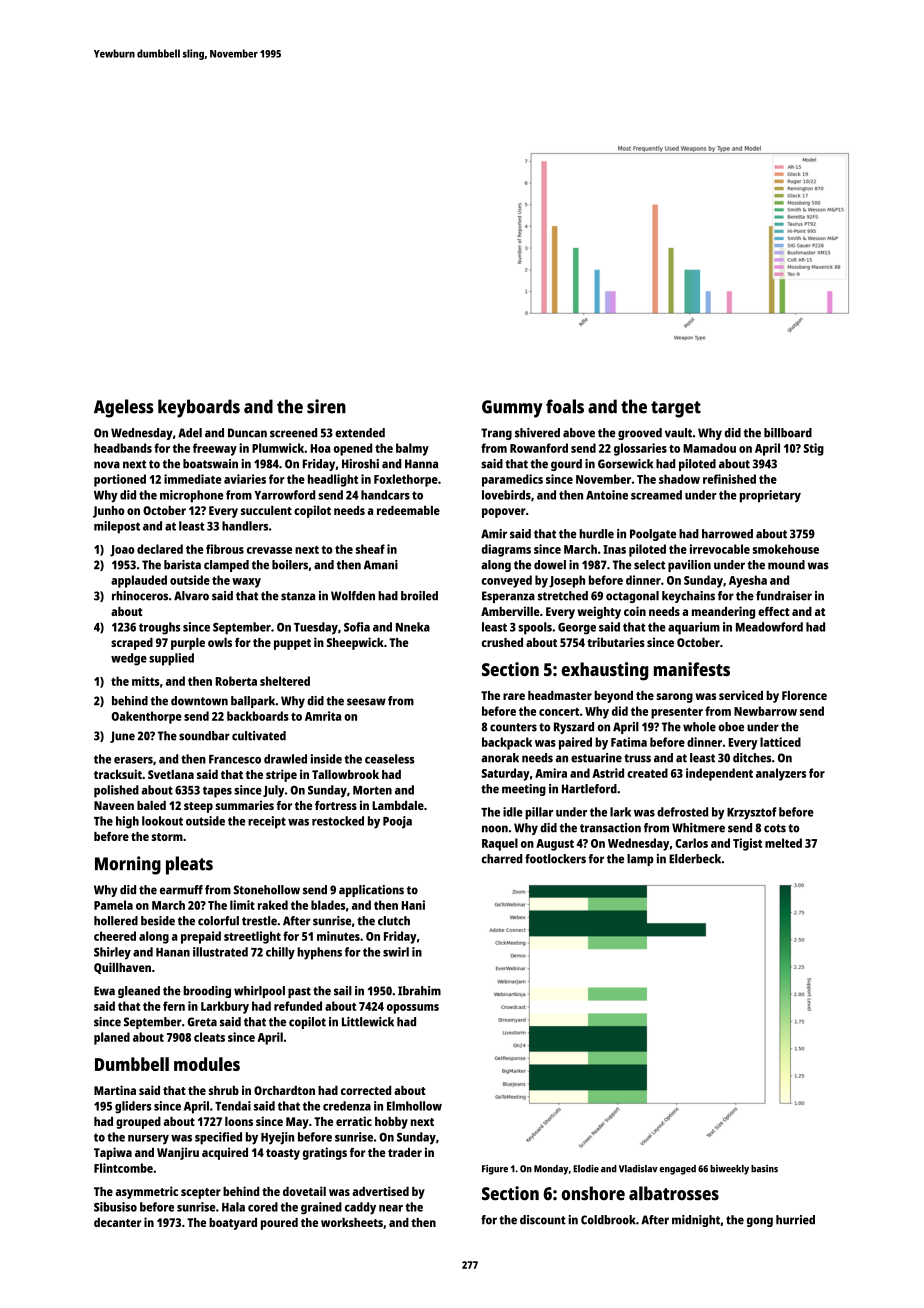 Image resolution: width=924 pixels, height=1308 pixels. Describe the element at coordinates (506, 495) in the document. I see `lovebirds` at that location.
